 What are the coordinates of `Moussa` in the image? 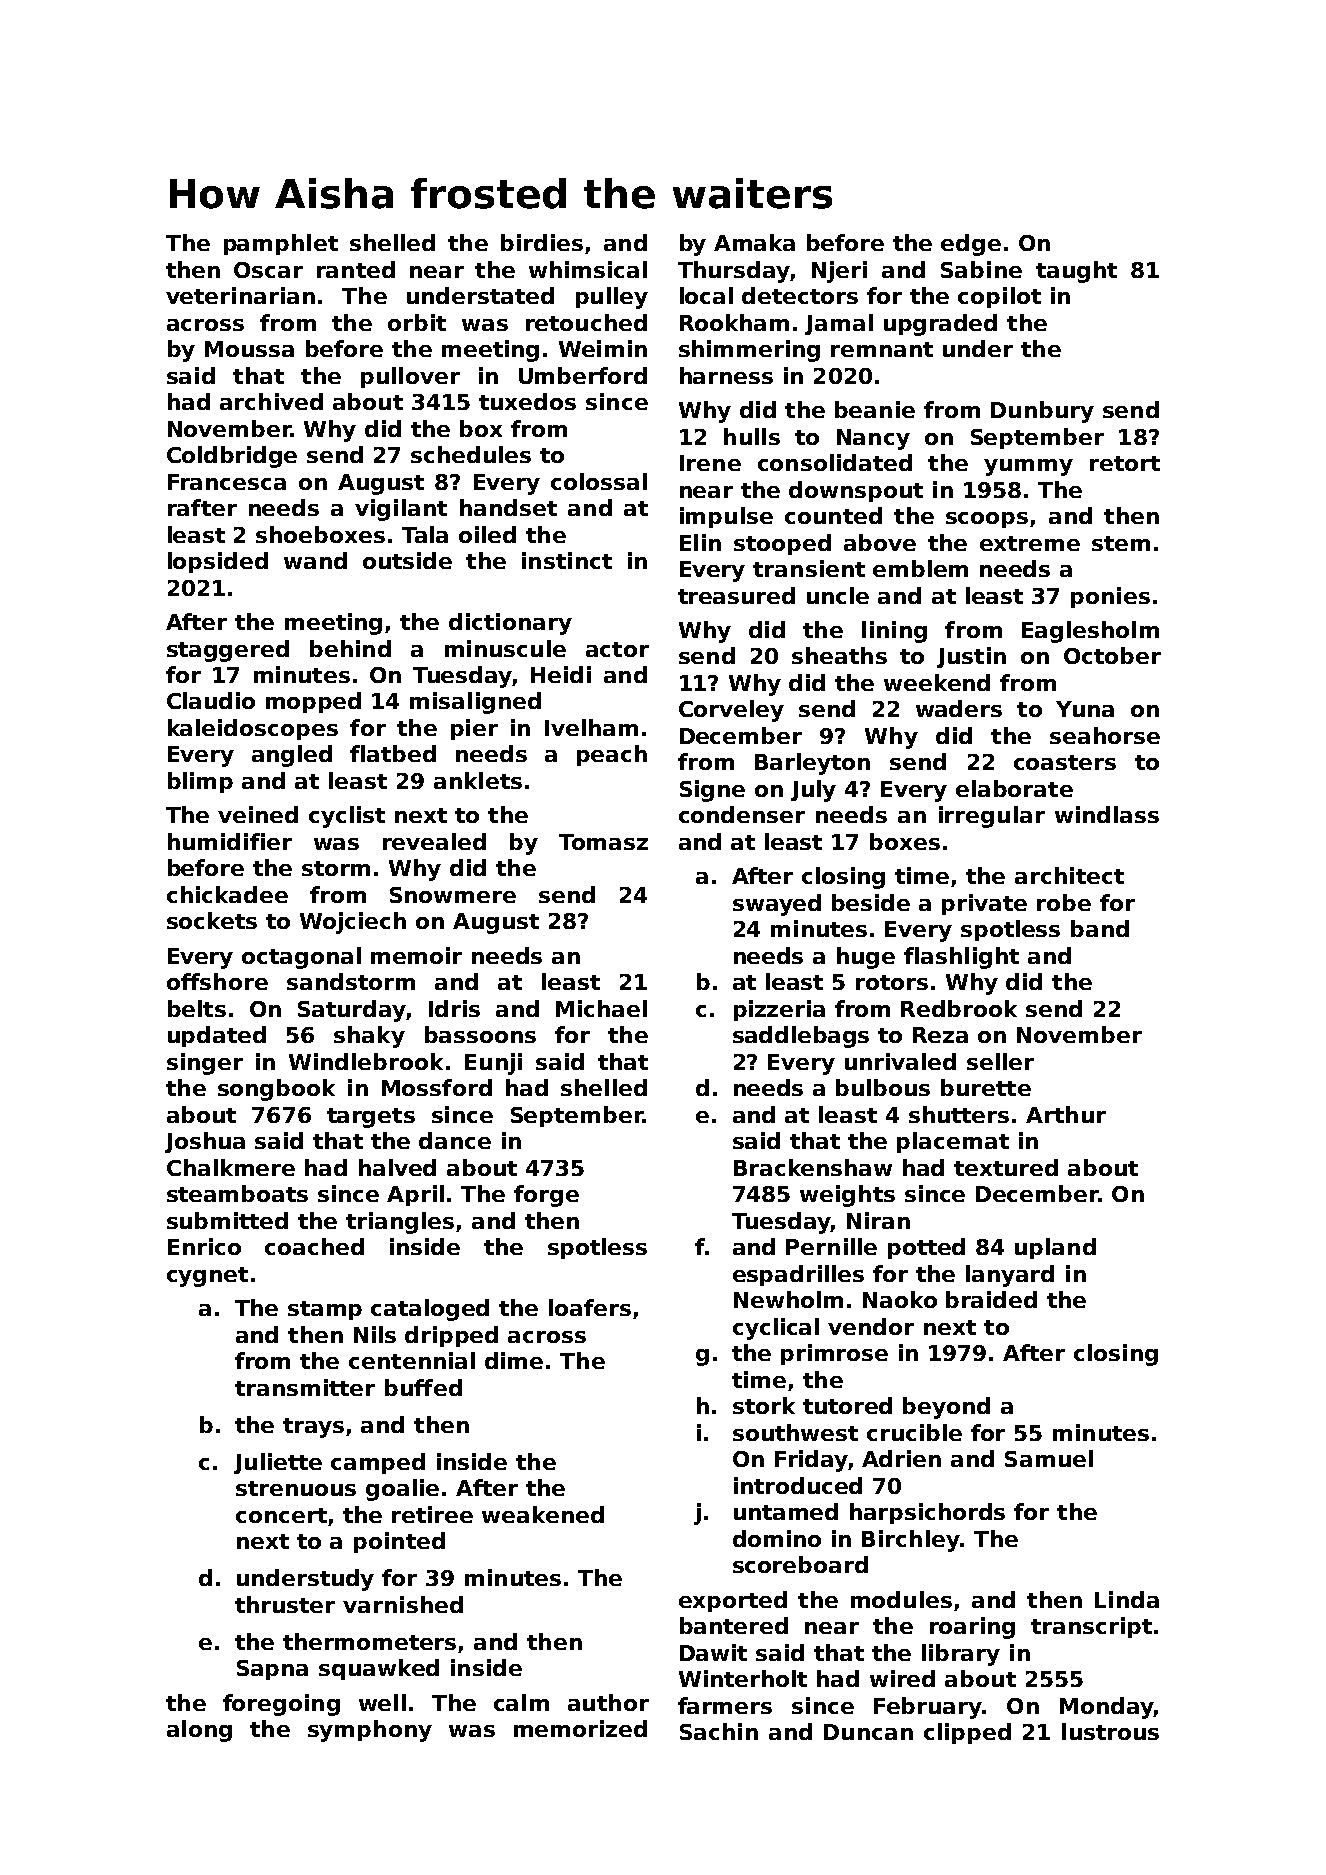 It's located at (249, 349).
